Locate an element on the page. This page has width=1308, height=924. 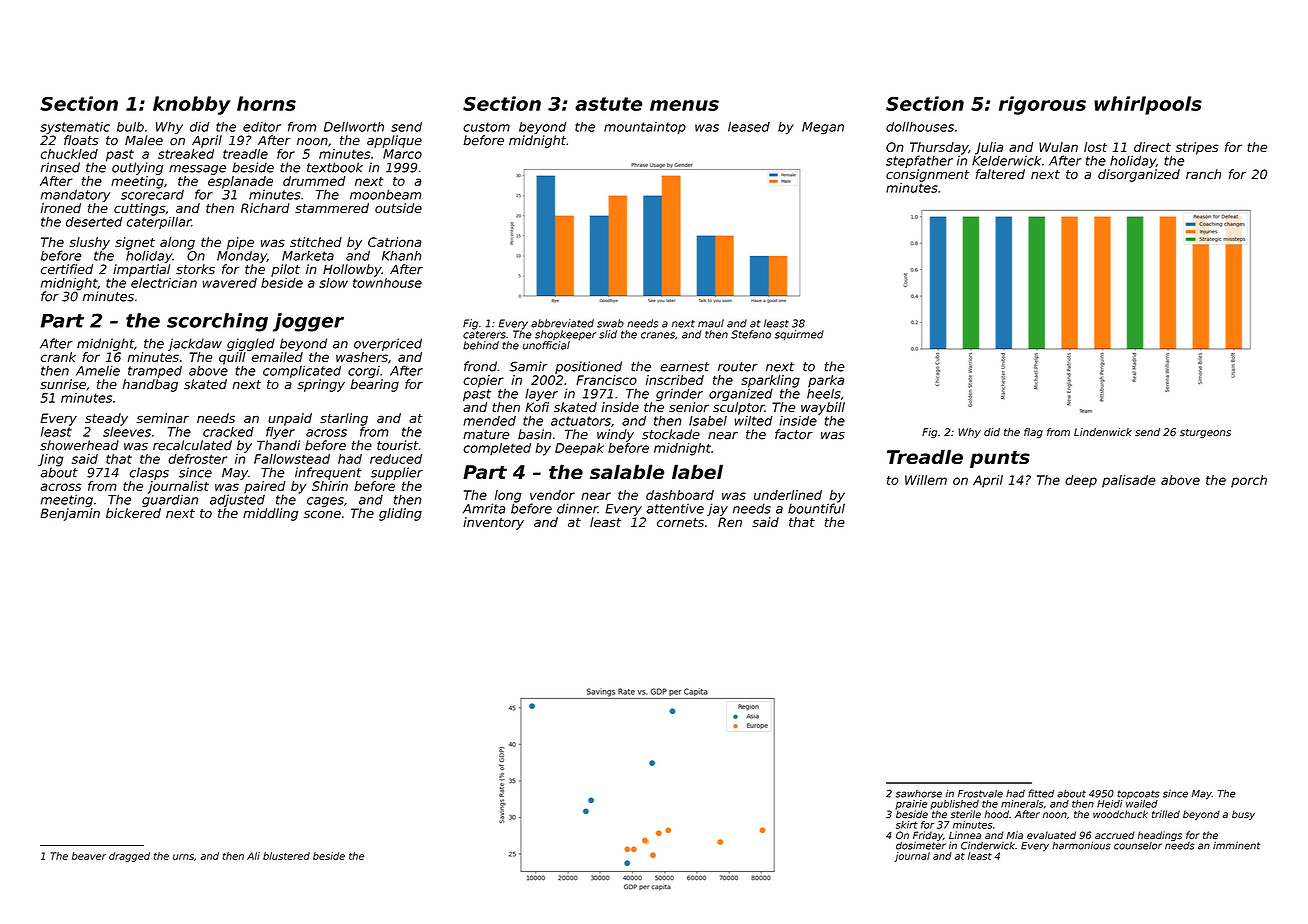
actuators is located at coordinates (581, 421).
